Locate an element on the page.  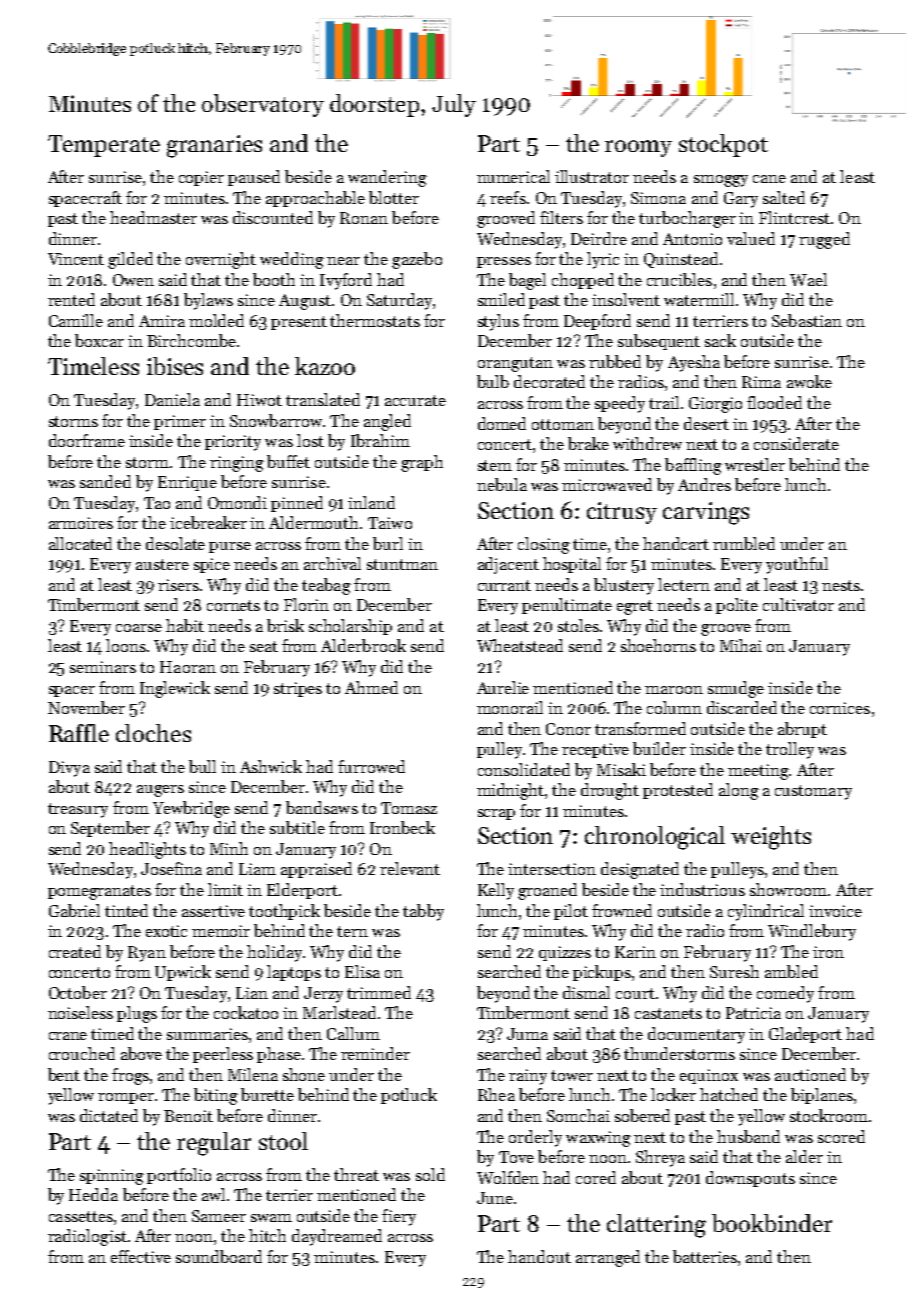
Lian is located at coordinates (252, 993).
